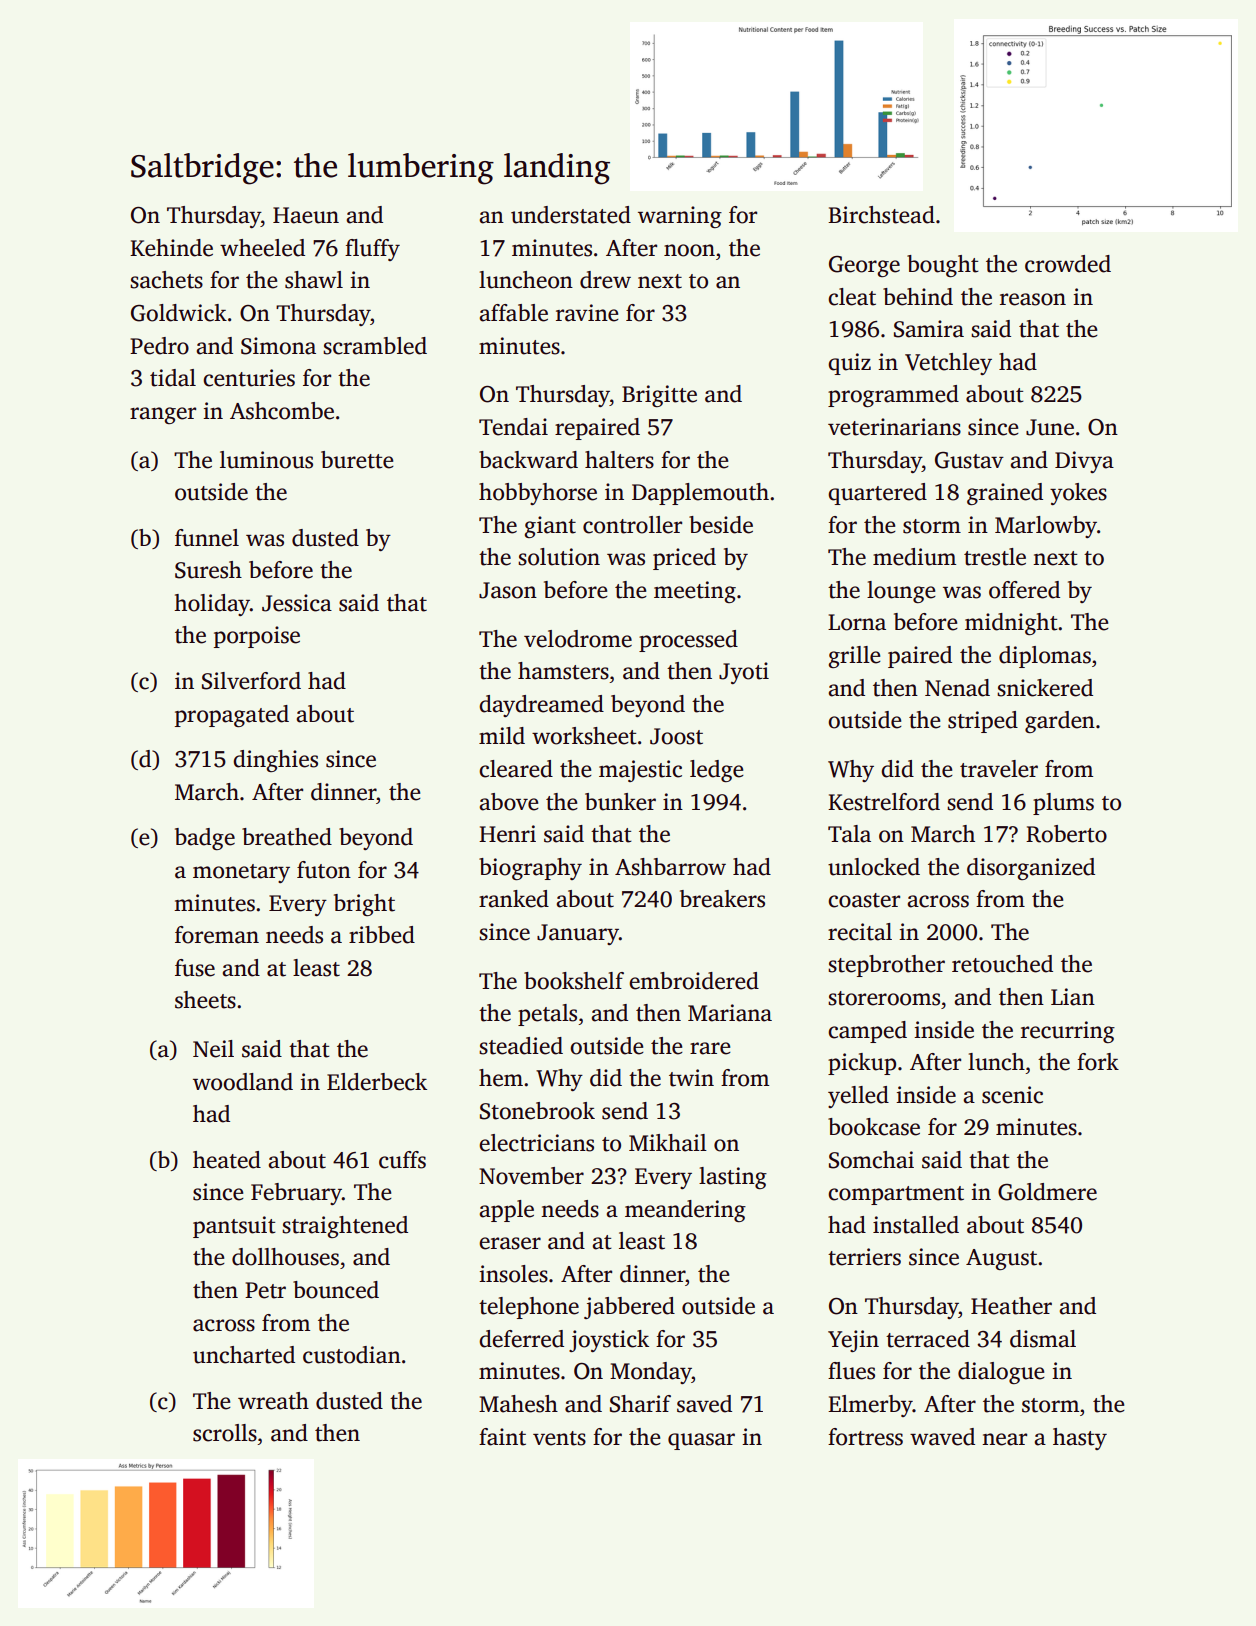 This screenshot has width=1256, height=1626. Describe the element at coordinates (659, 396) in the screenshot. I see `Brigitte` at that location.
